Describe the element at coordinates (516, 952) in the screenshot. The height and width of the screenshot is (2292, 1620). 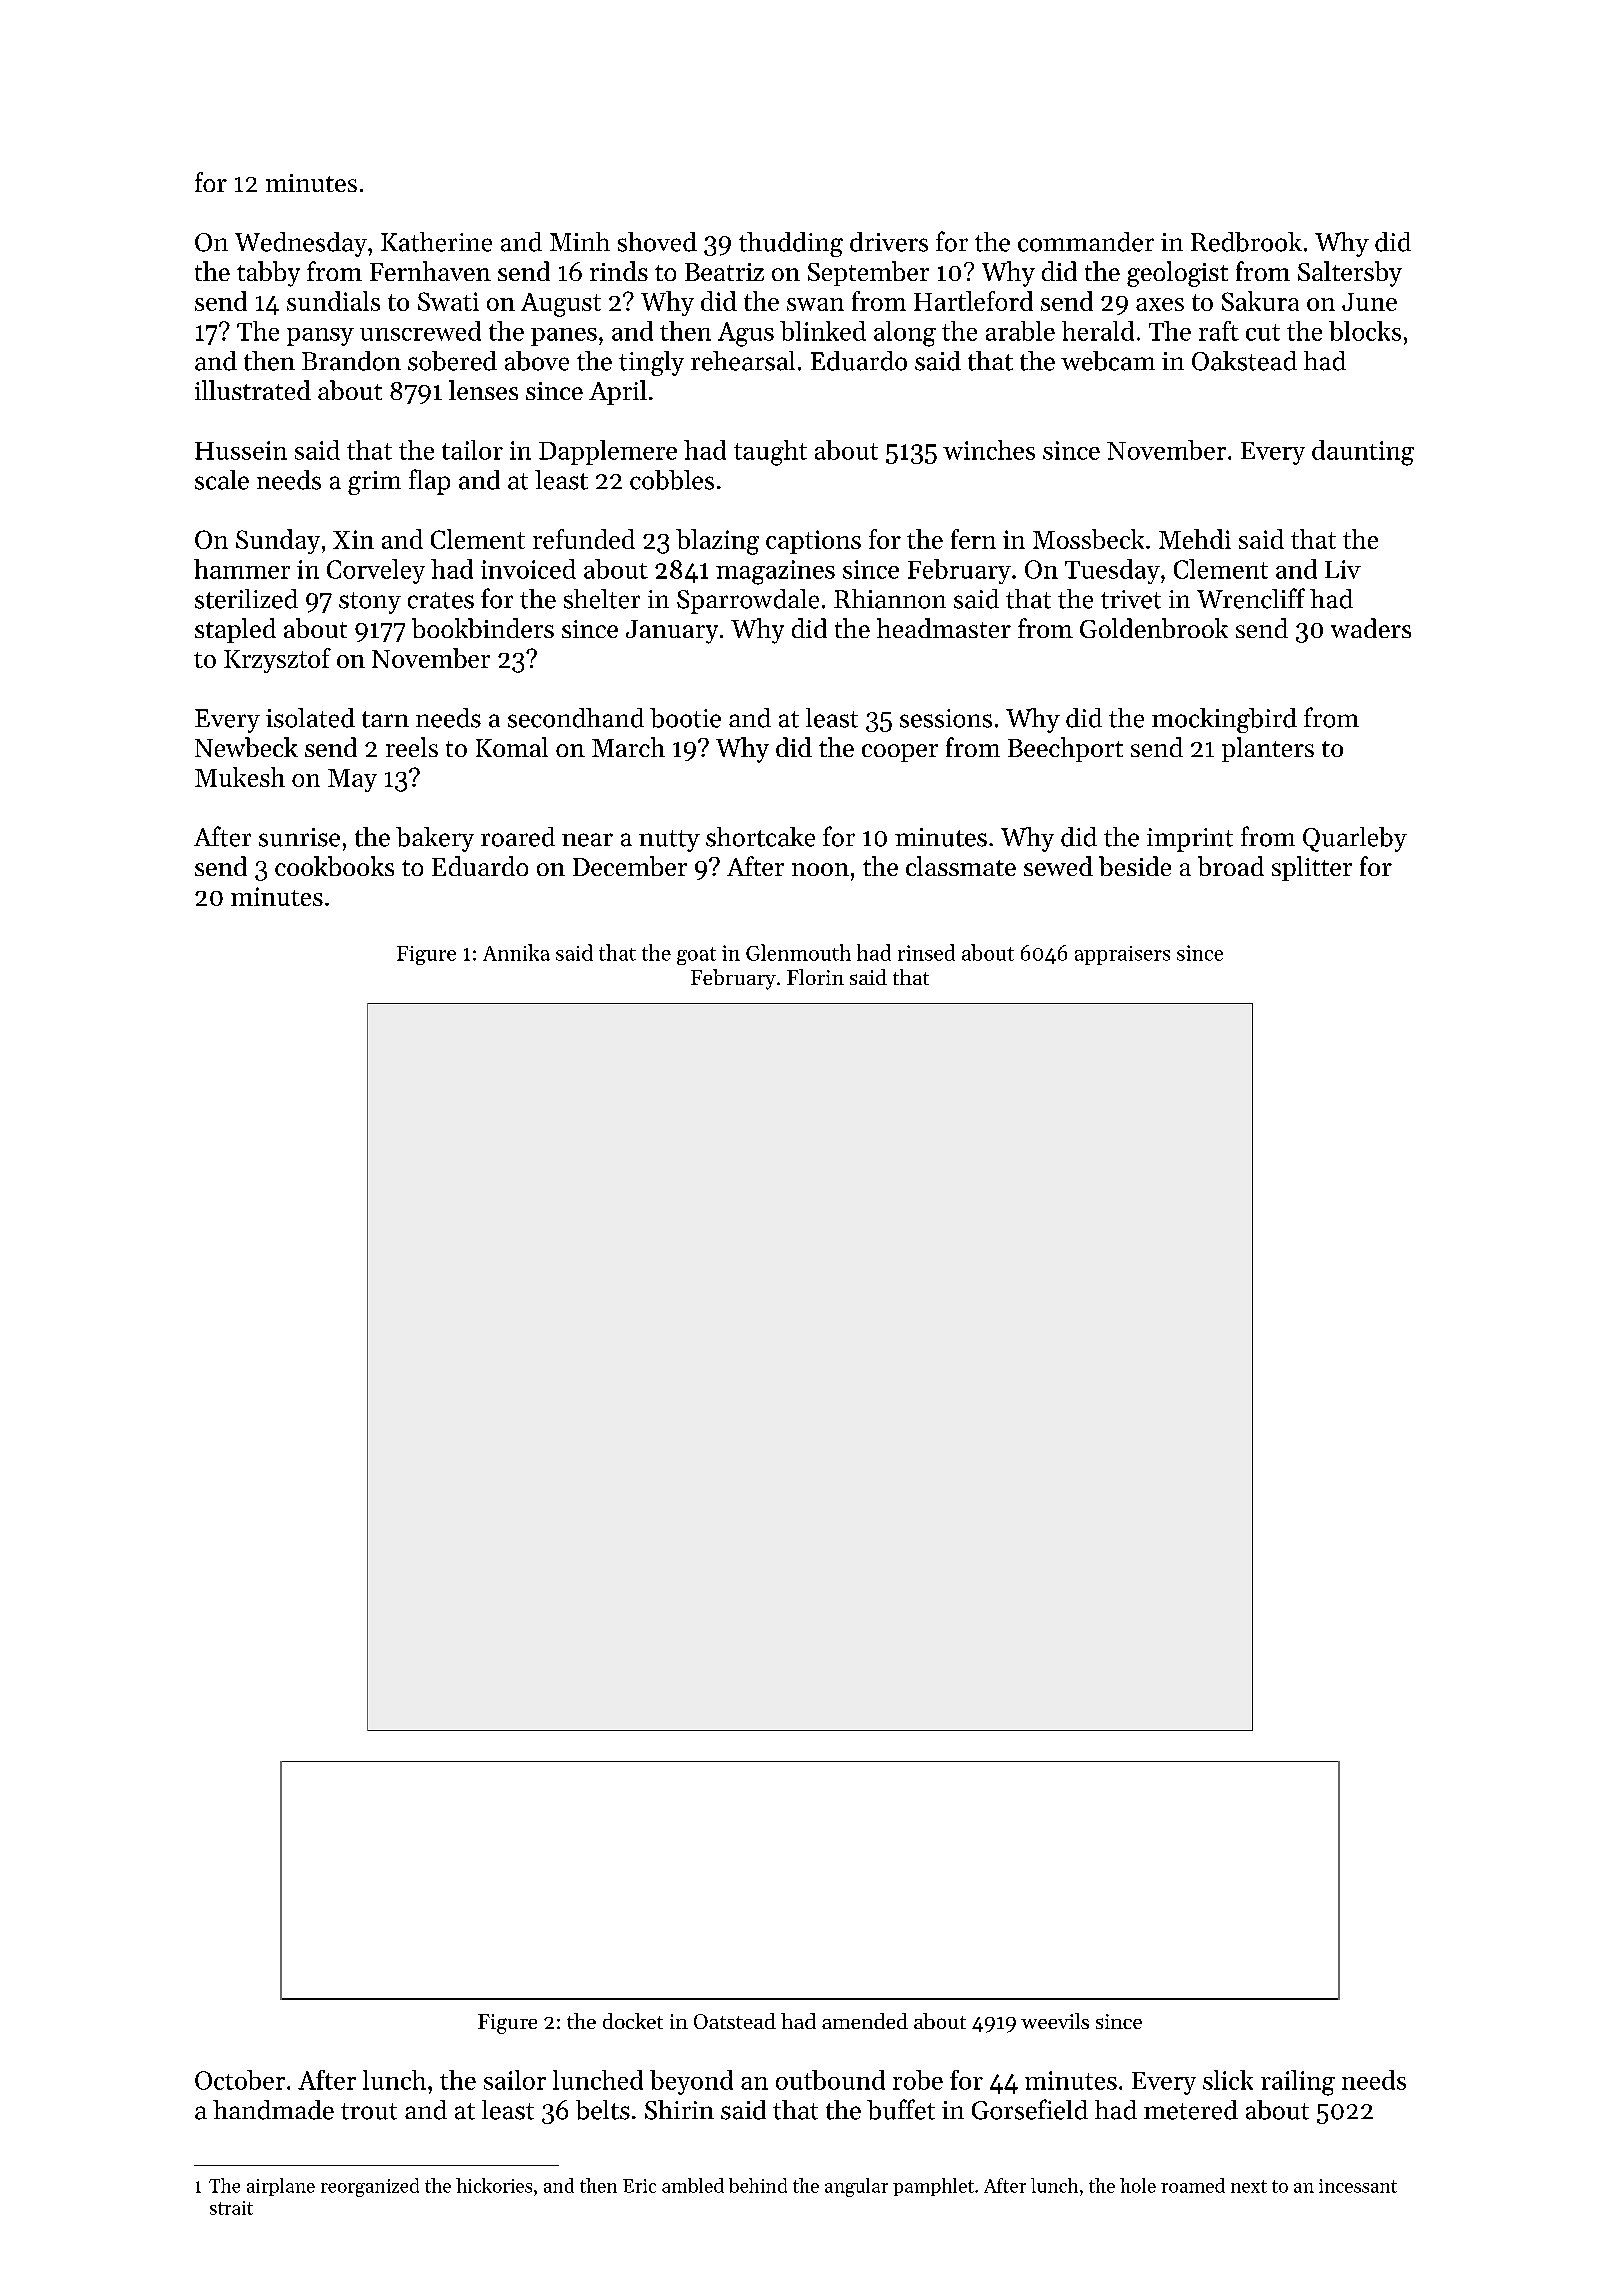
I see `Annika` at that location.
